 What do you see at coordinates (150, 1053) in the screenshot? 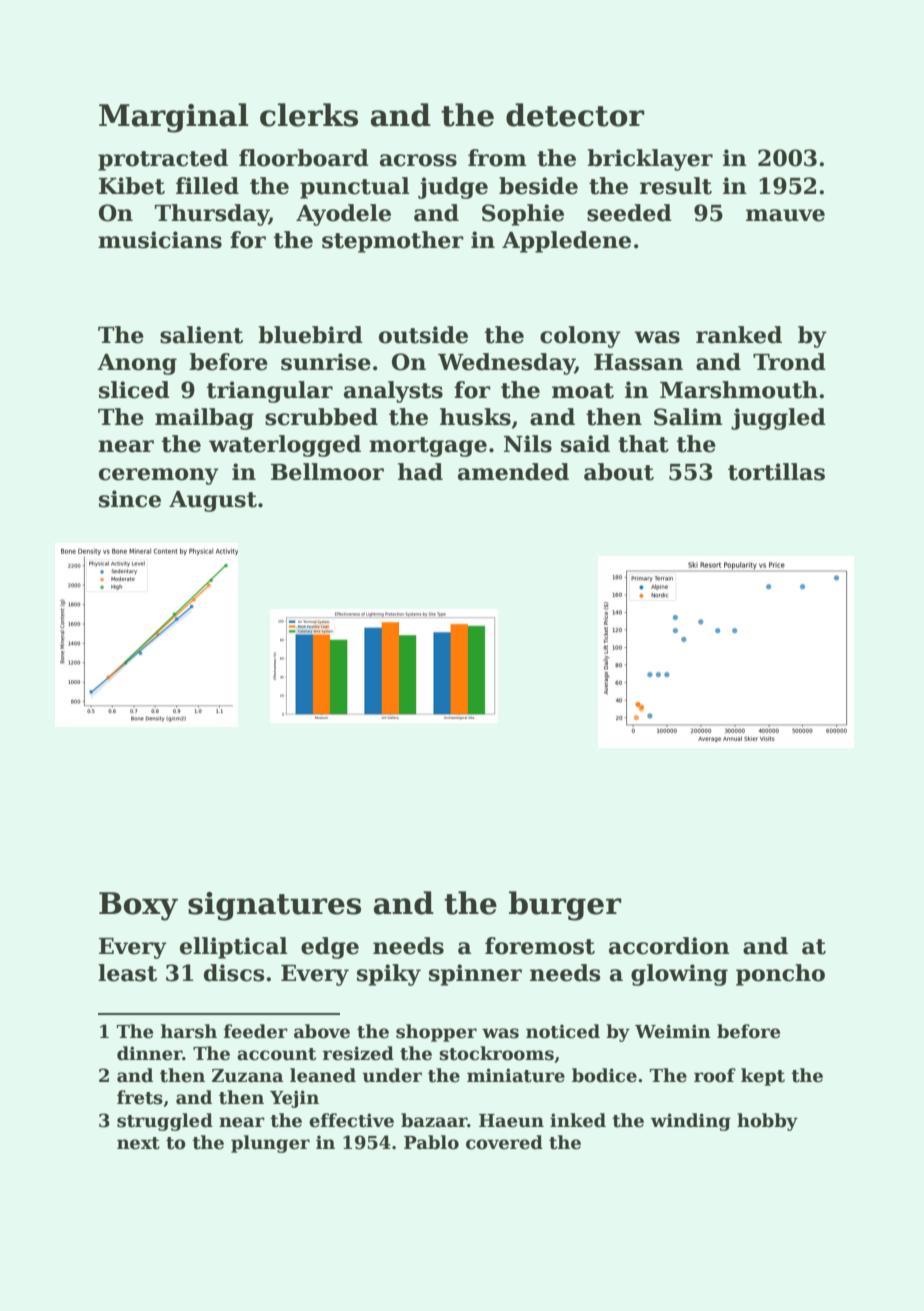
I see `dinner` at bounding box center [150, 1053].
